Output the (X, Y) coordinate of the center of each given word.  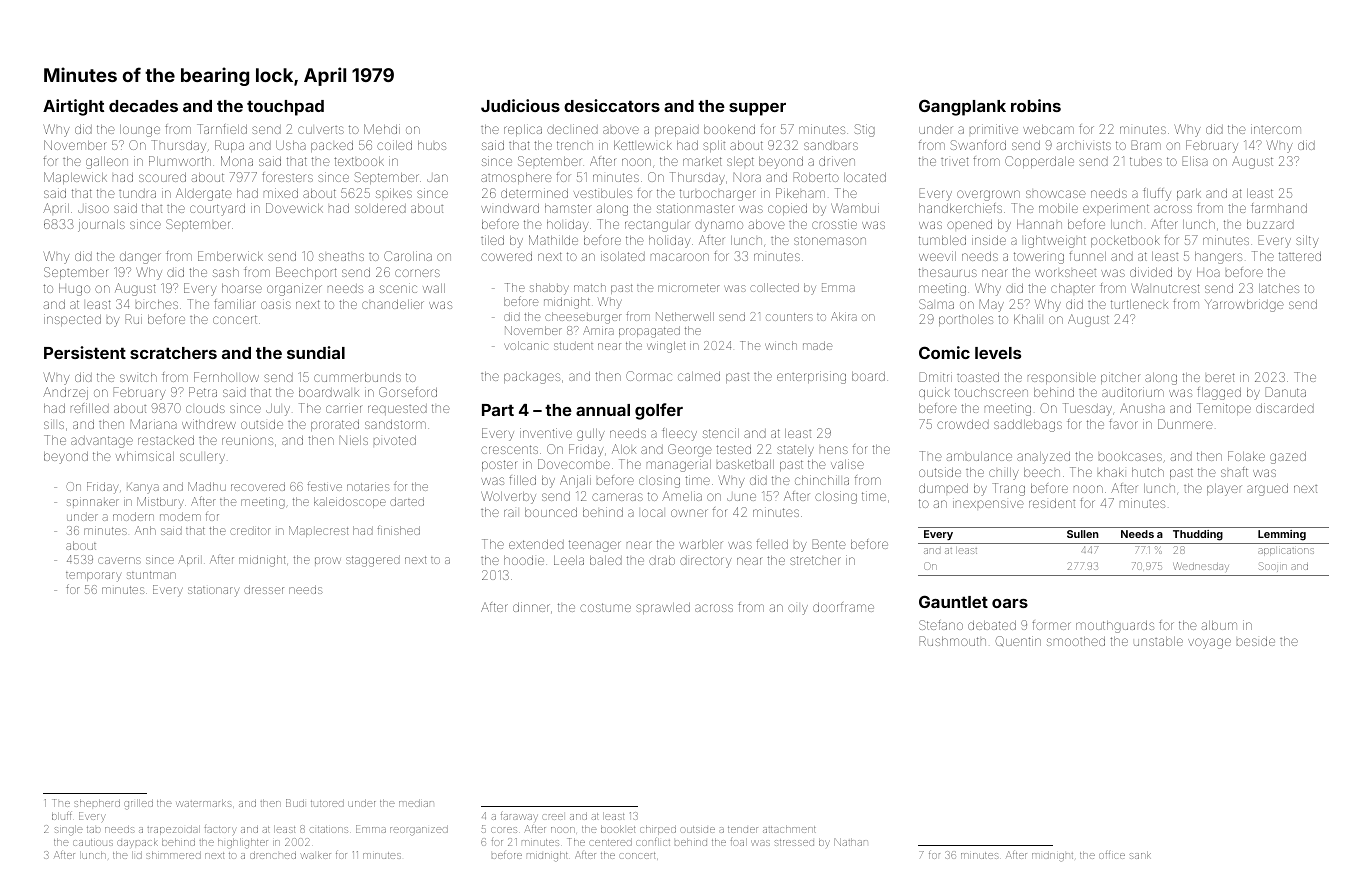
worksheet (1065, 273)
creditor (250, 530)
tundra (137, 193)
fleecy (679, 434)
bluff (61, 816)
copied (787, 209)
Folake (1246, 456)
